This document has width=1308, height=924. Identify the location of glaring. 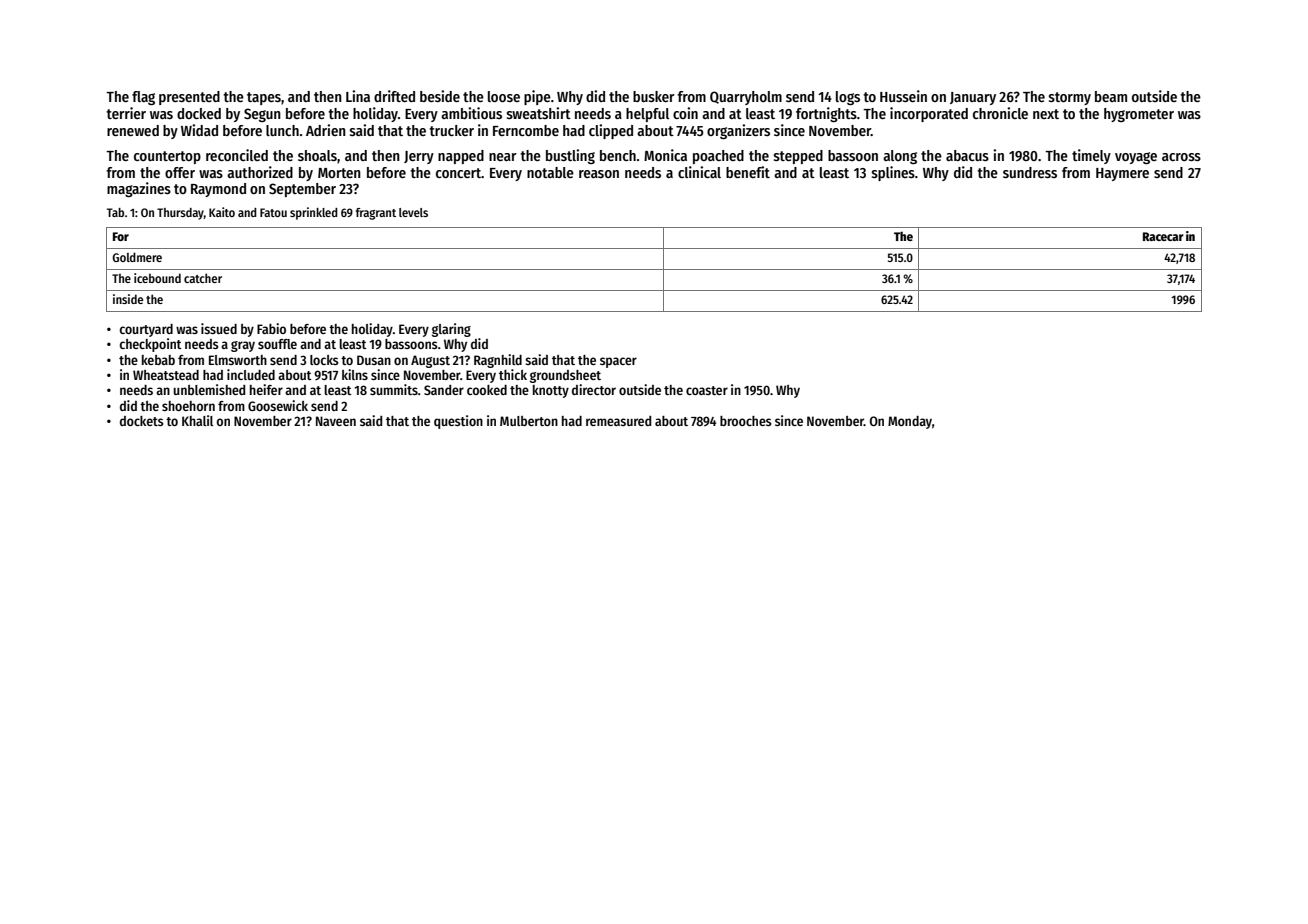
(451, 330).
